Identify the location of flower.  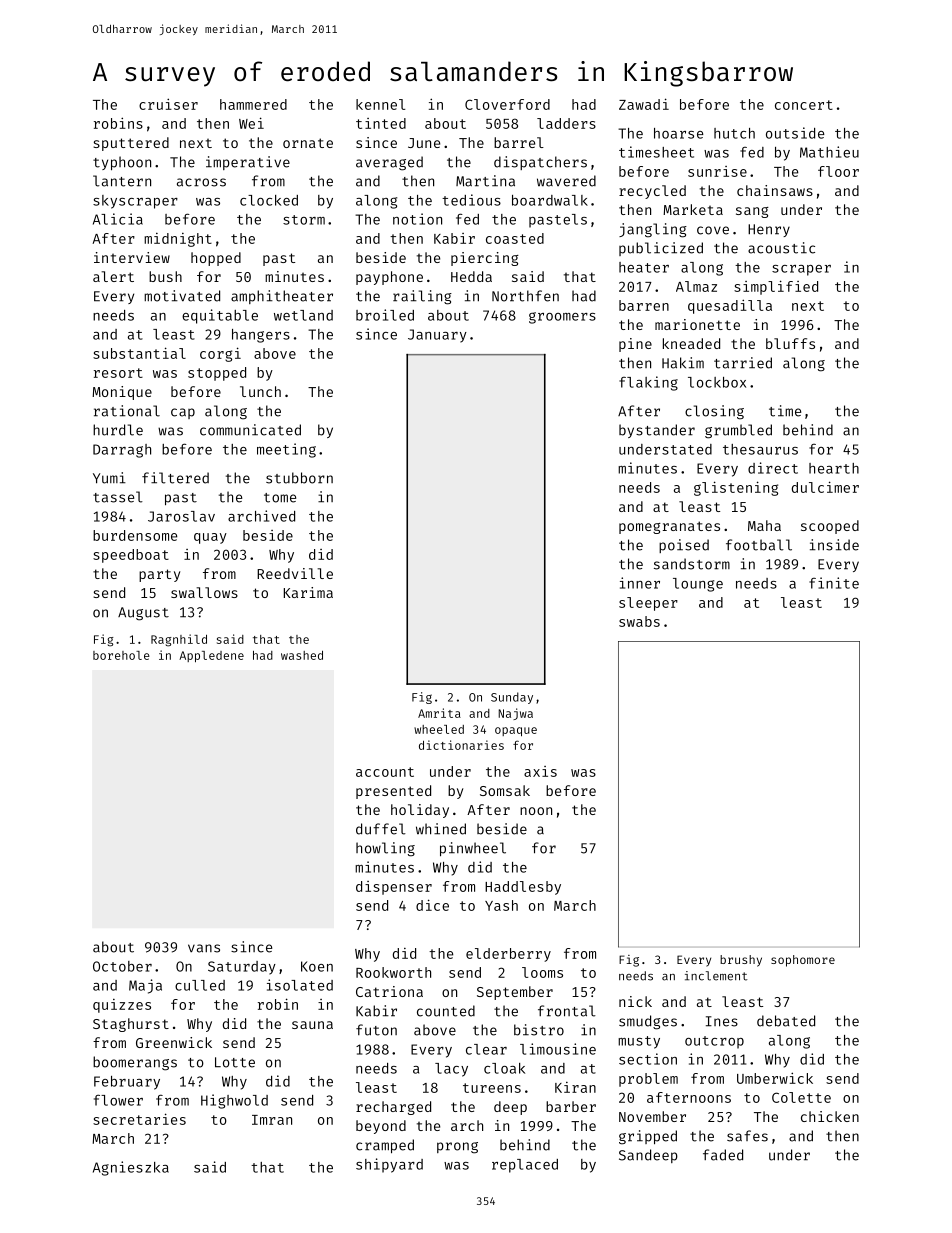
(118, 1100).
